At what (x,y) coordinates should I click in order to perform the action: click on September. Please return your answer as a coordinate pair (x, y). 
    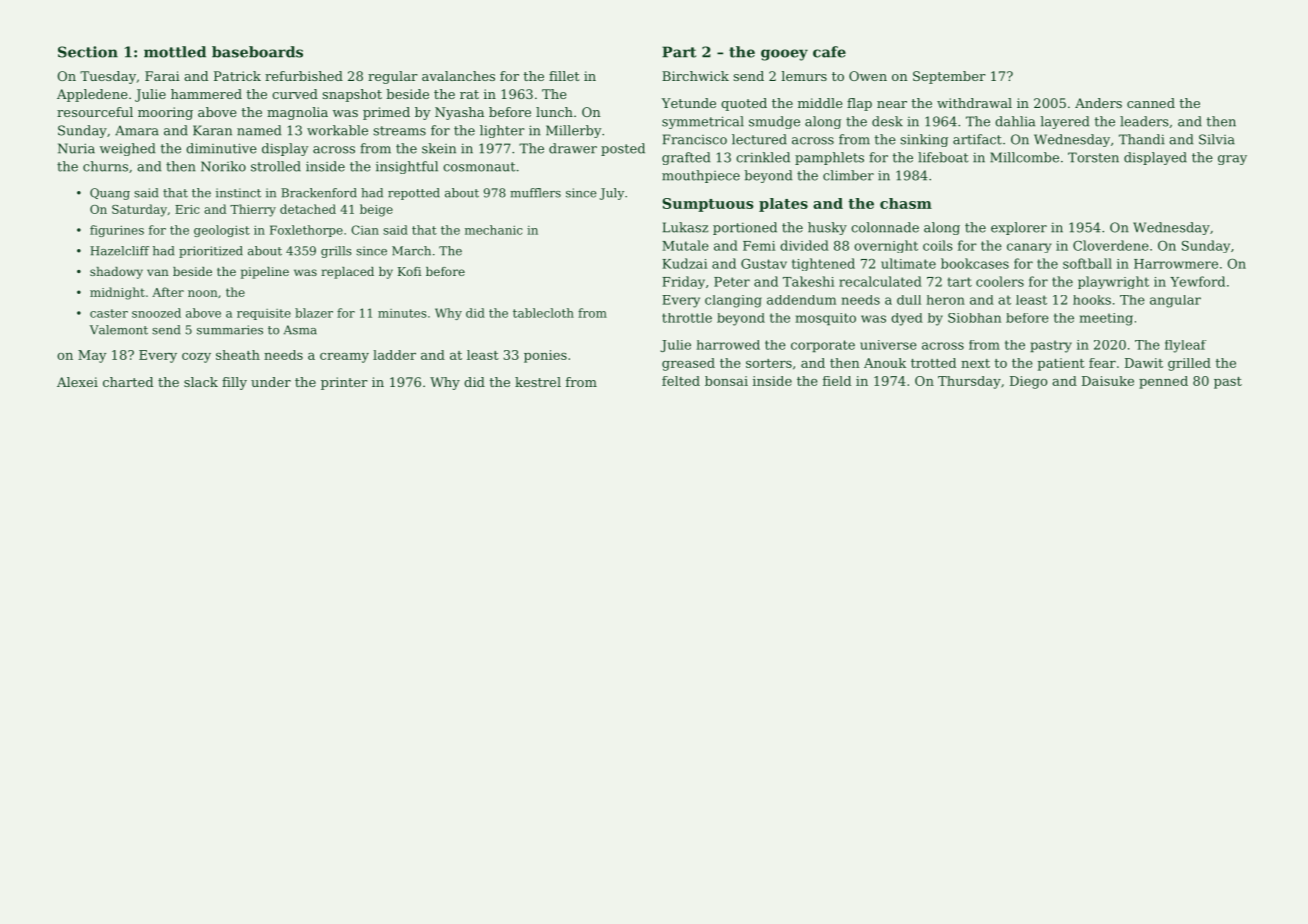
    Looking at the image, I should click on (949, 77).
